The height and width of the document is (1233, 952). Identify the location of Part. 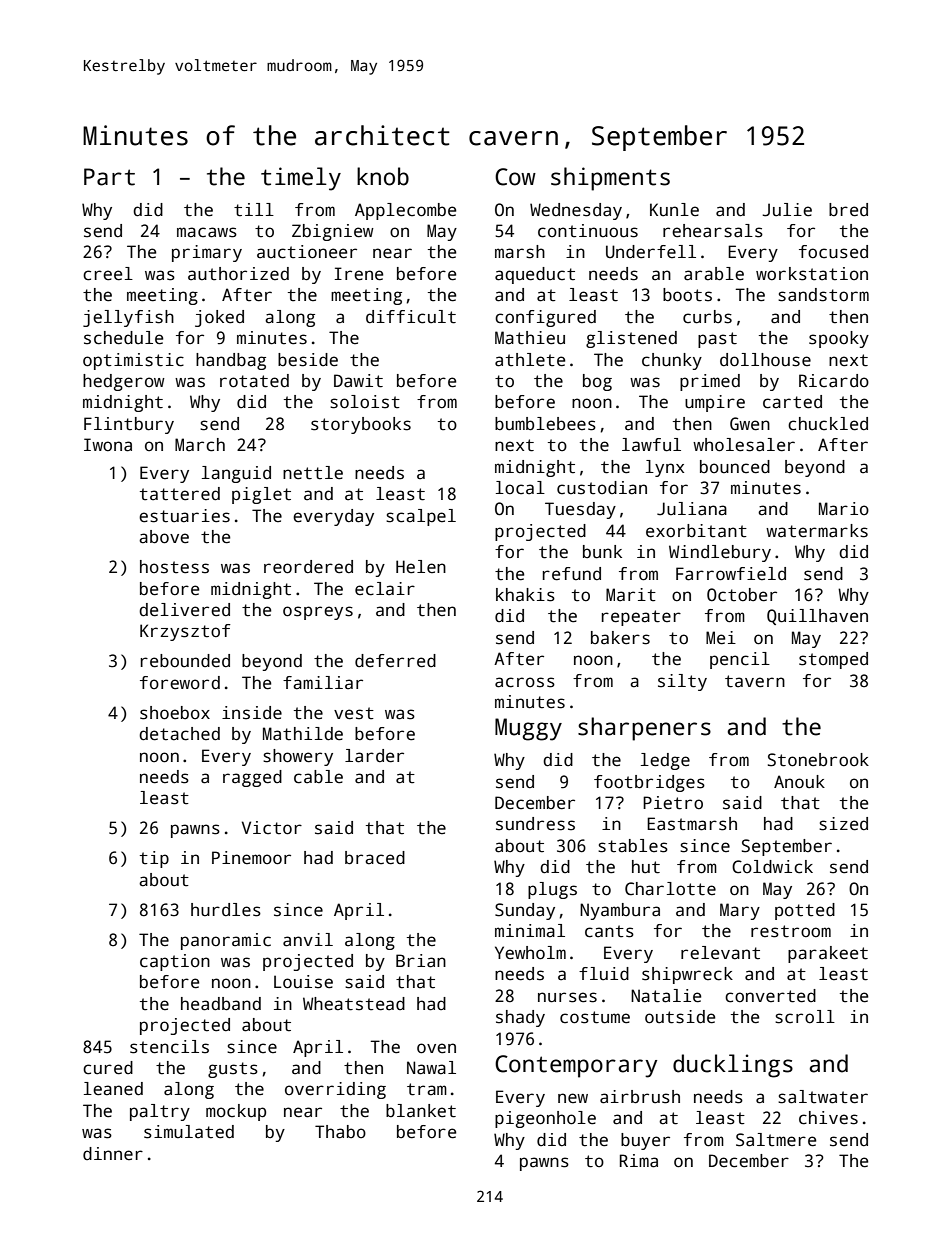
(109, 177).
